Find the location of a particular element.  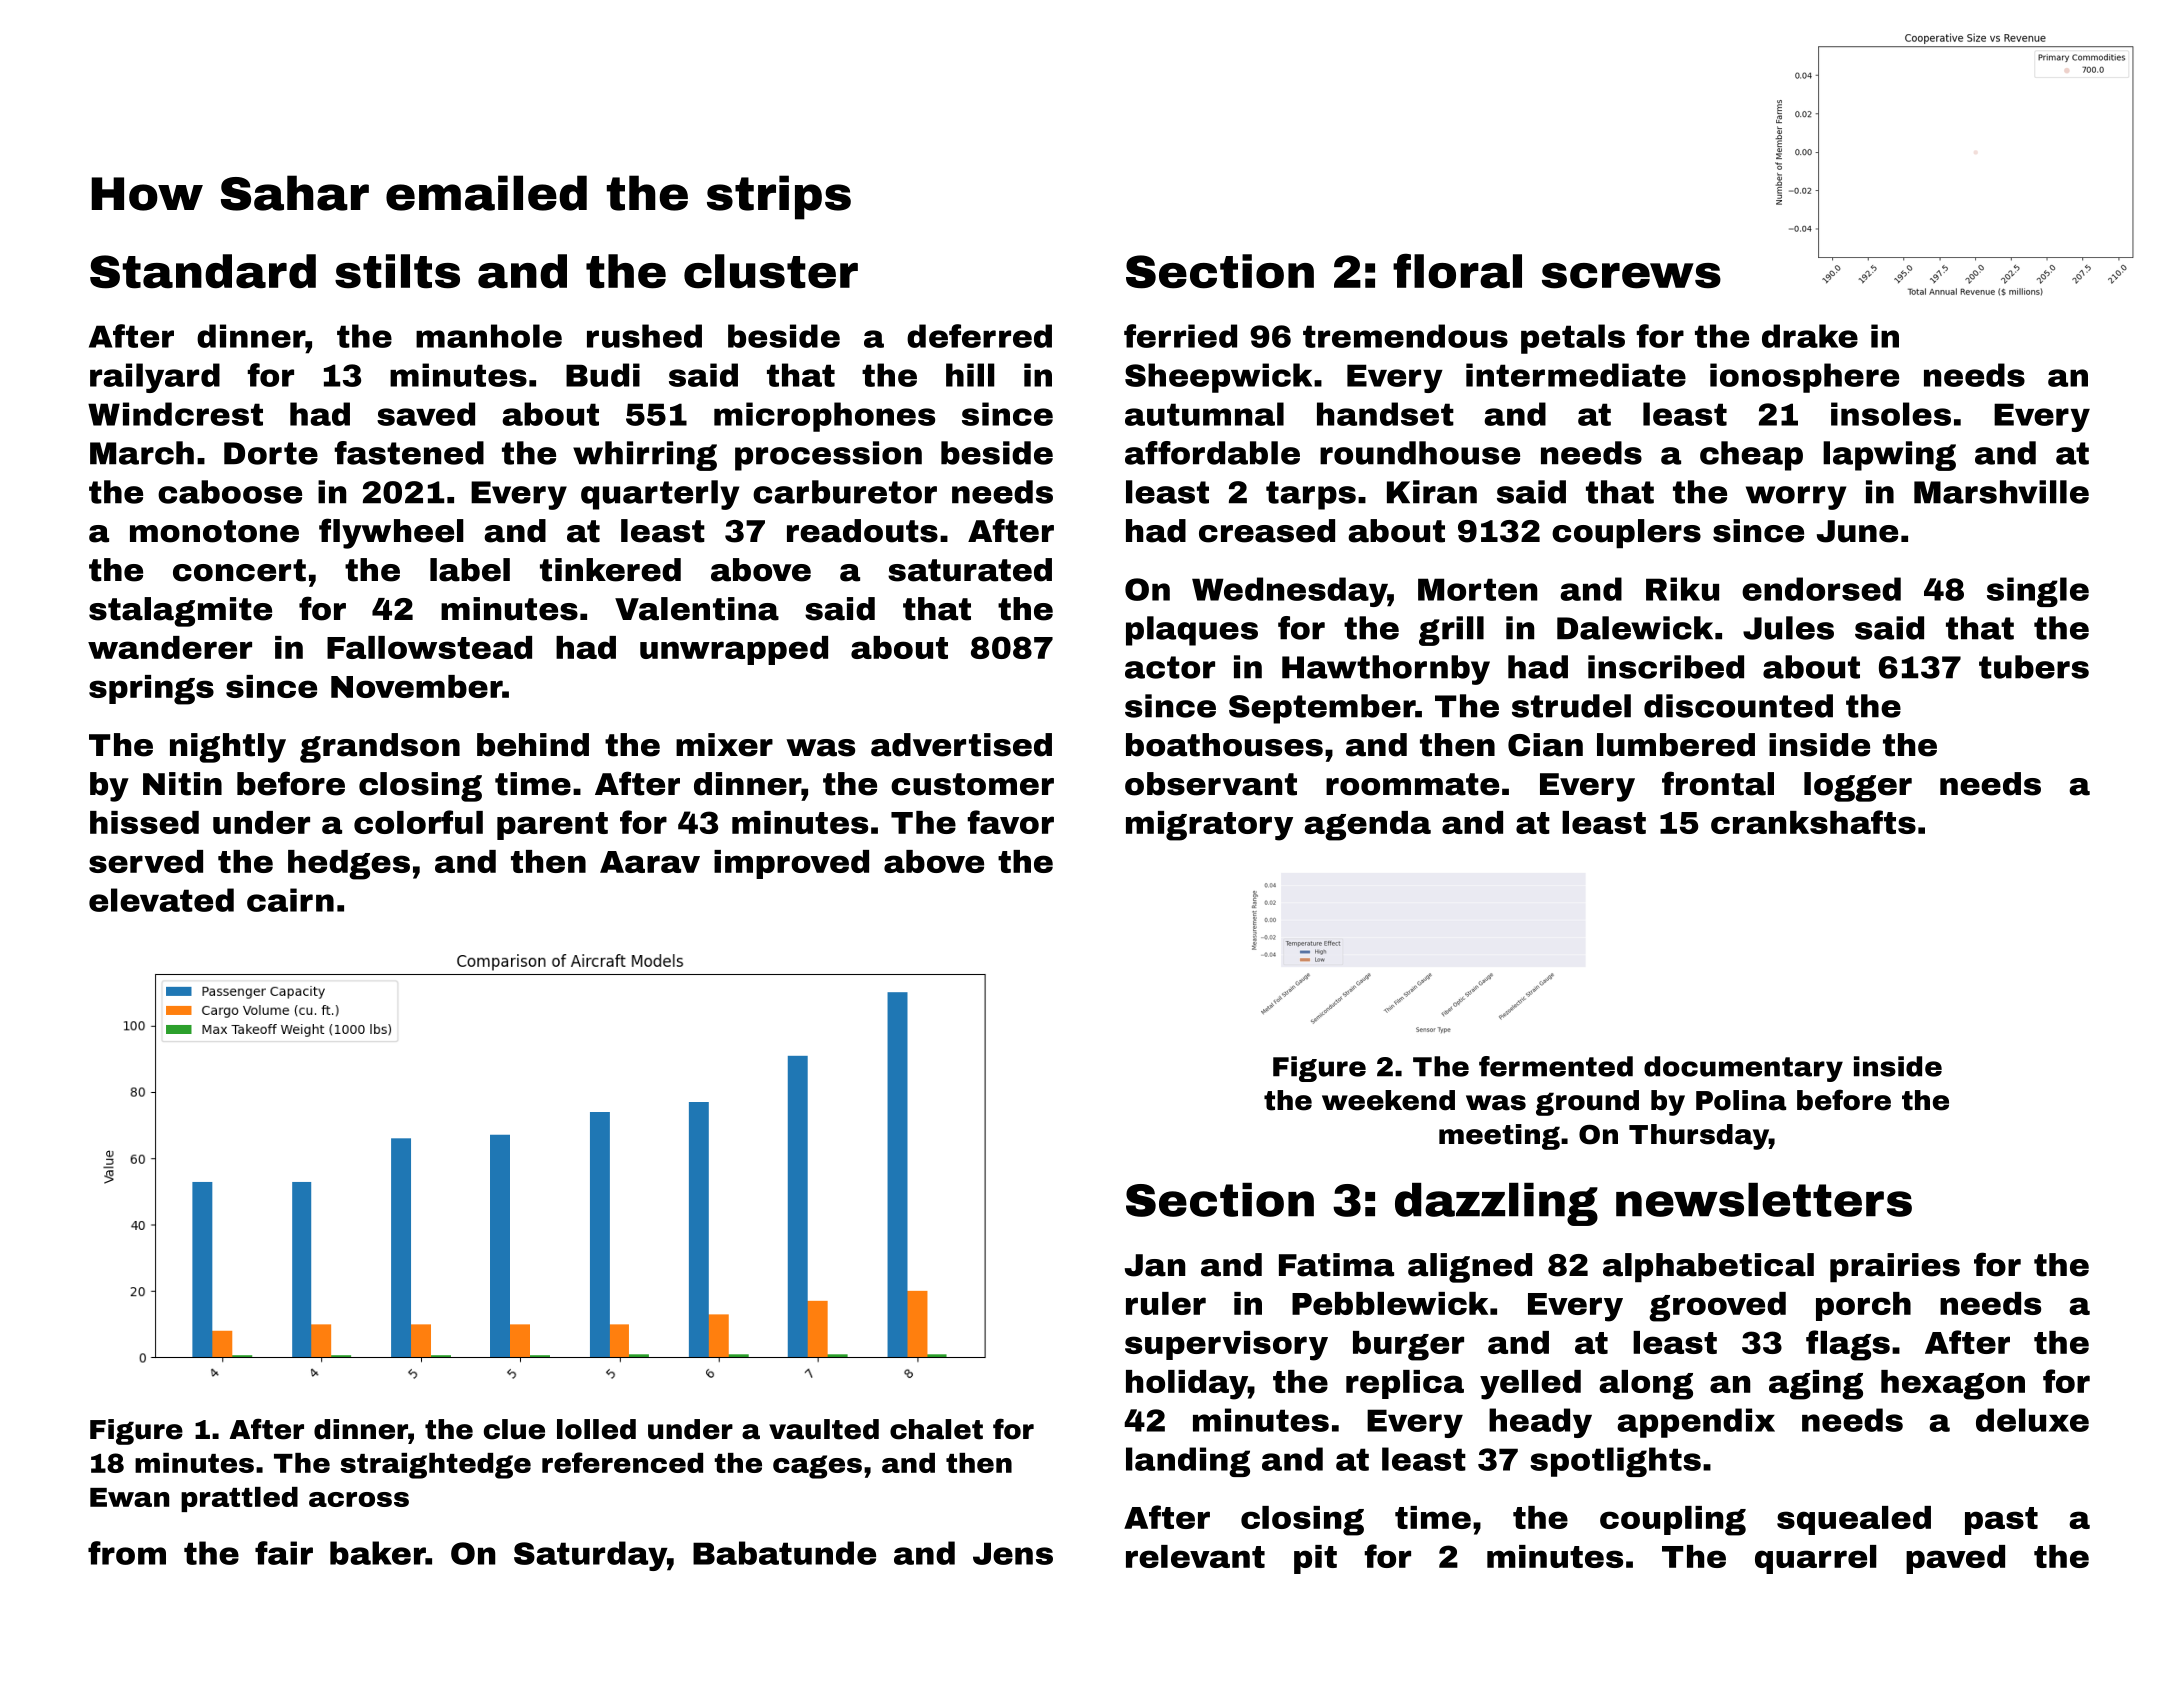

newsletters is located at coordinates (1764, 1200).
